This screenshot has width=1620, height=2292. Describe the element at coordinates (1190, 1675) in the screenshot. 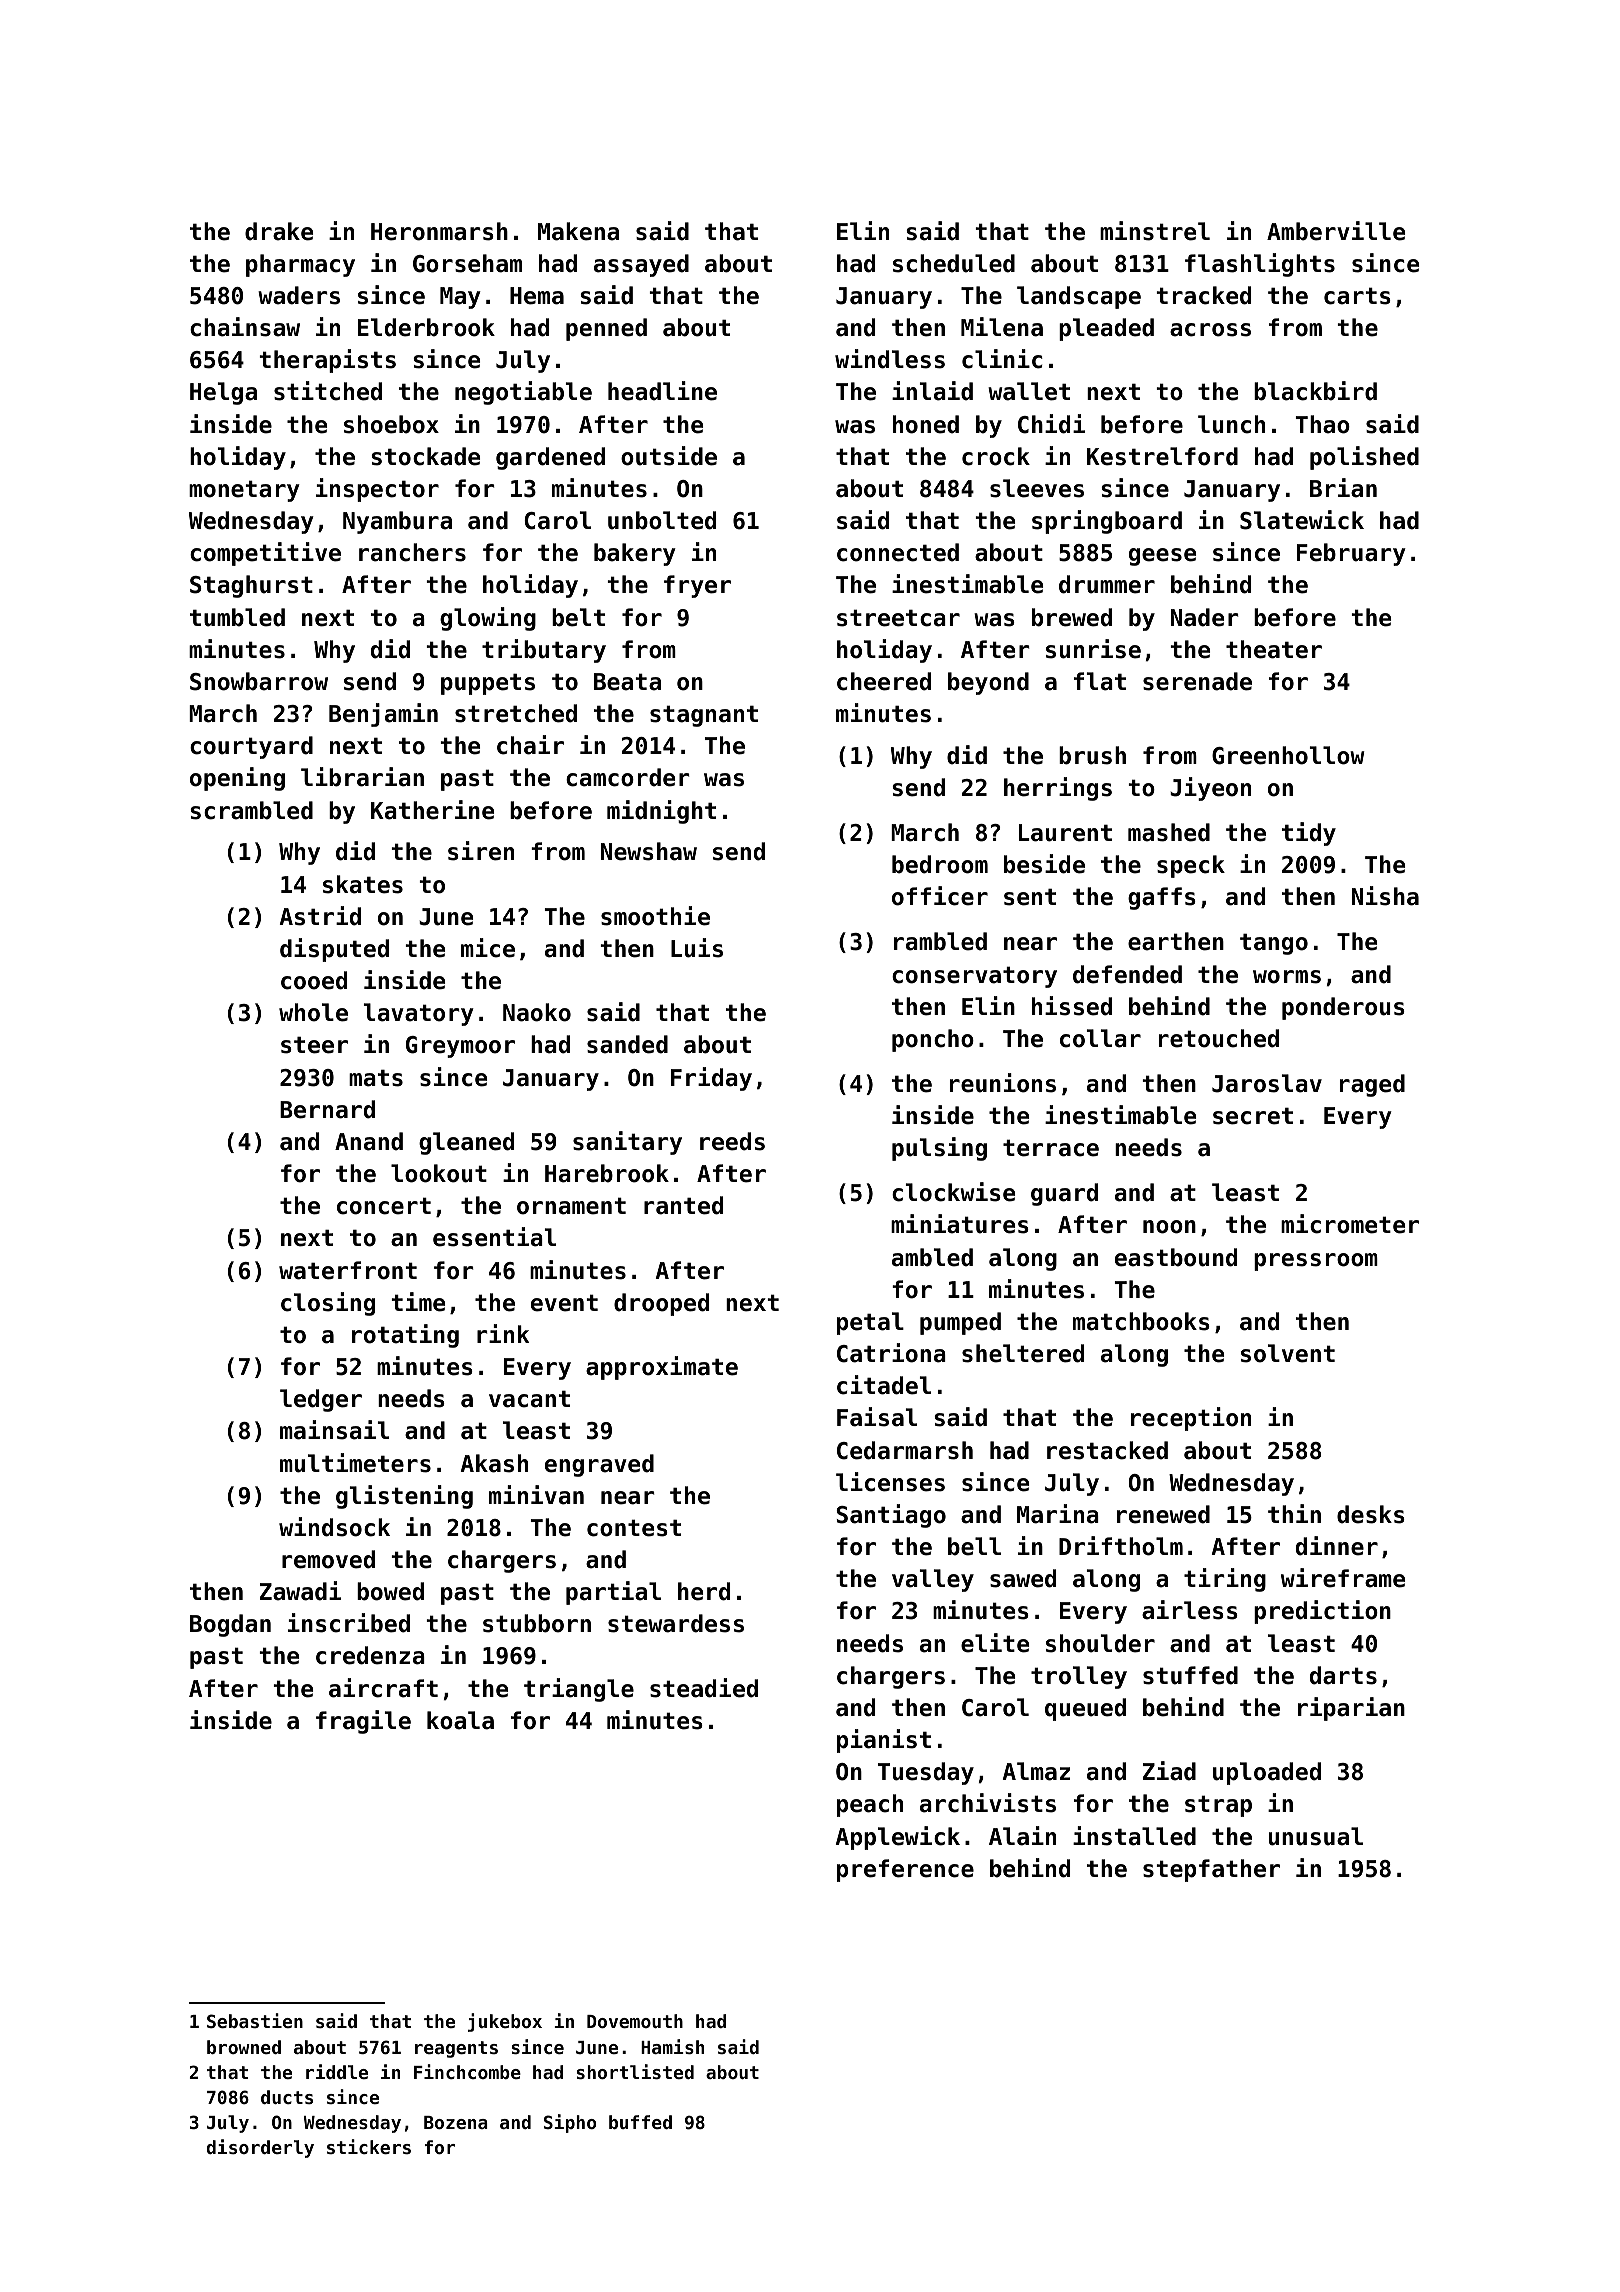

I see `stuffed` at that location.
